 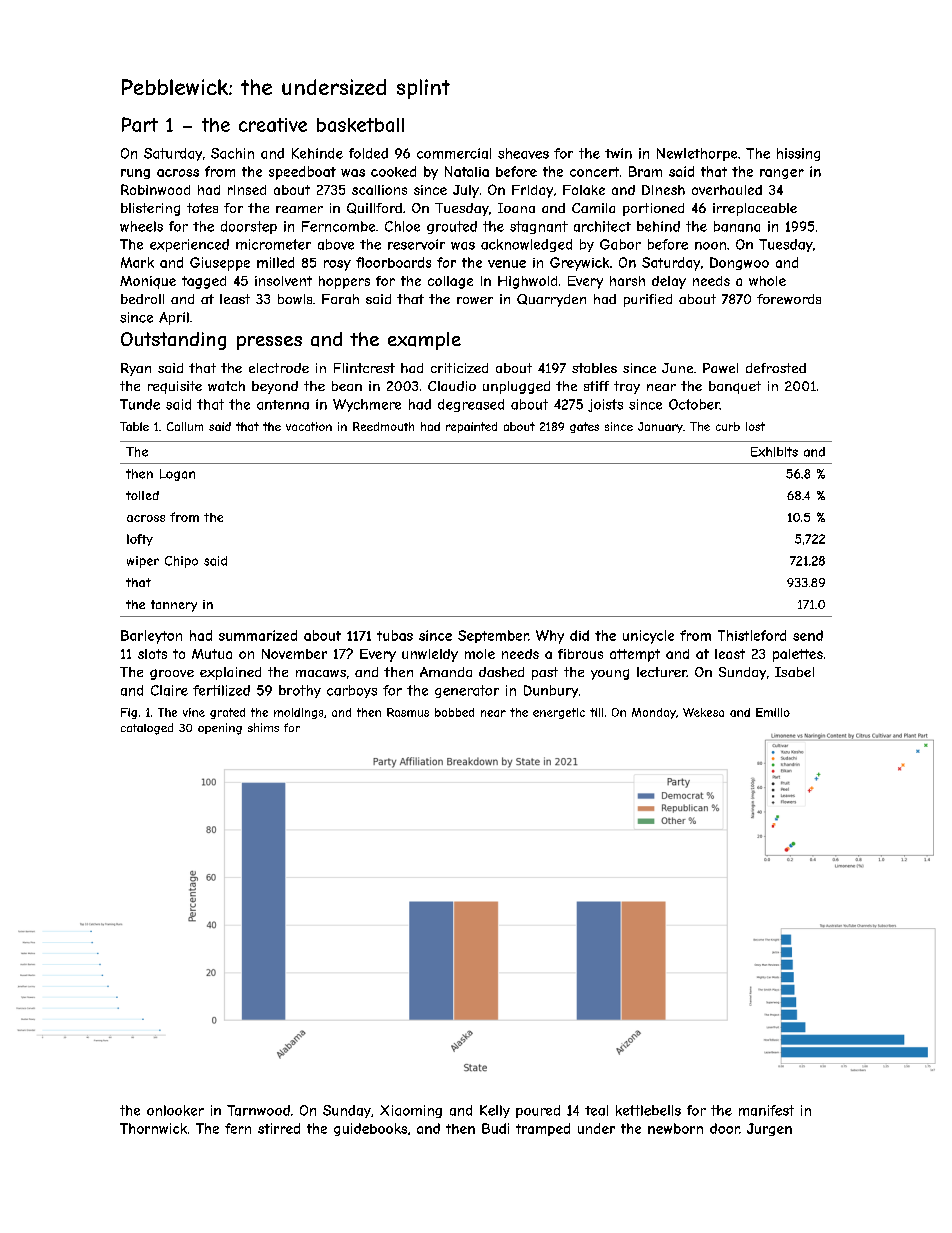 What do you see at coordinates (153, 1128) in the screenshot?
I see `Thornwick` at bounding box center [153, 1128].
